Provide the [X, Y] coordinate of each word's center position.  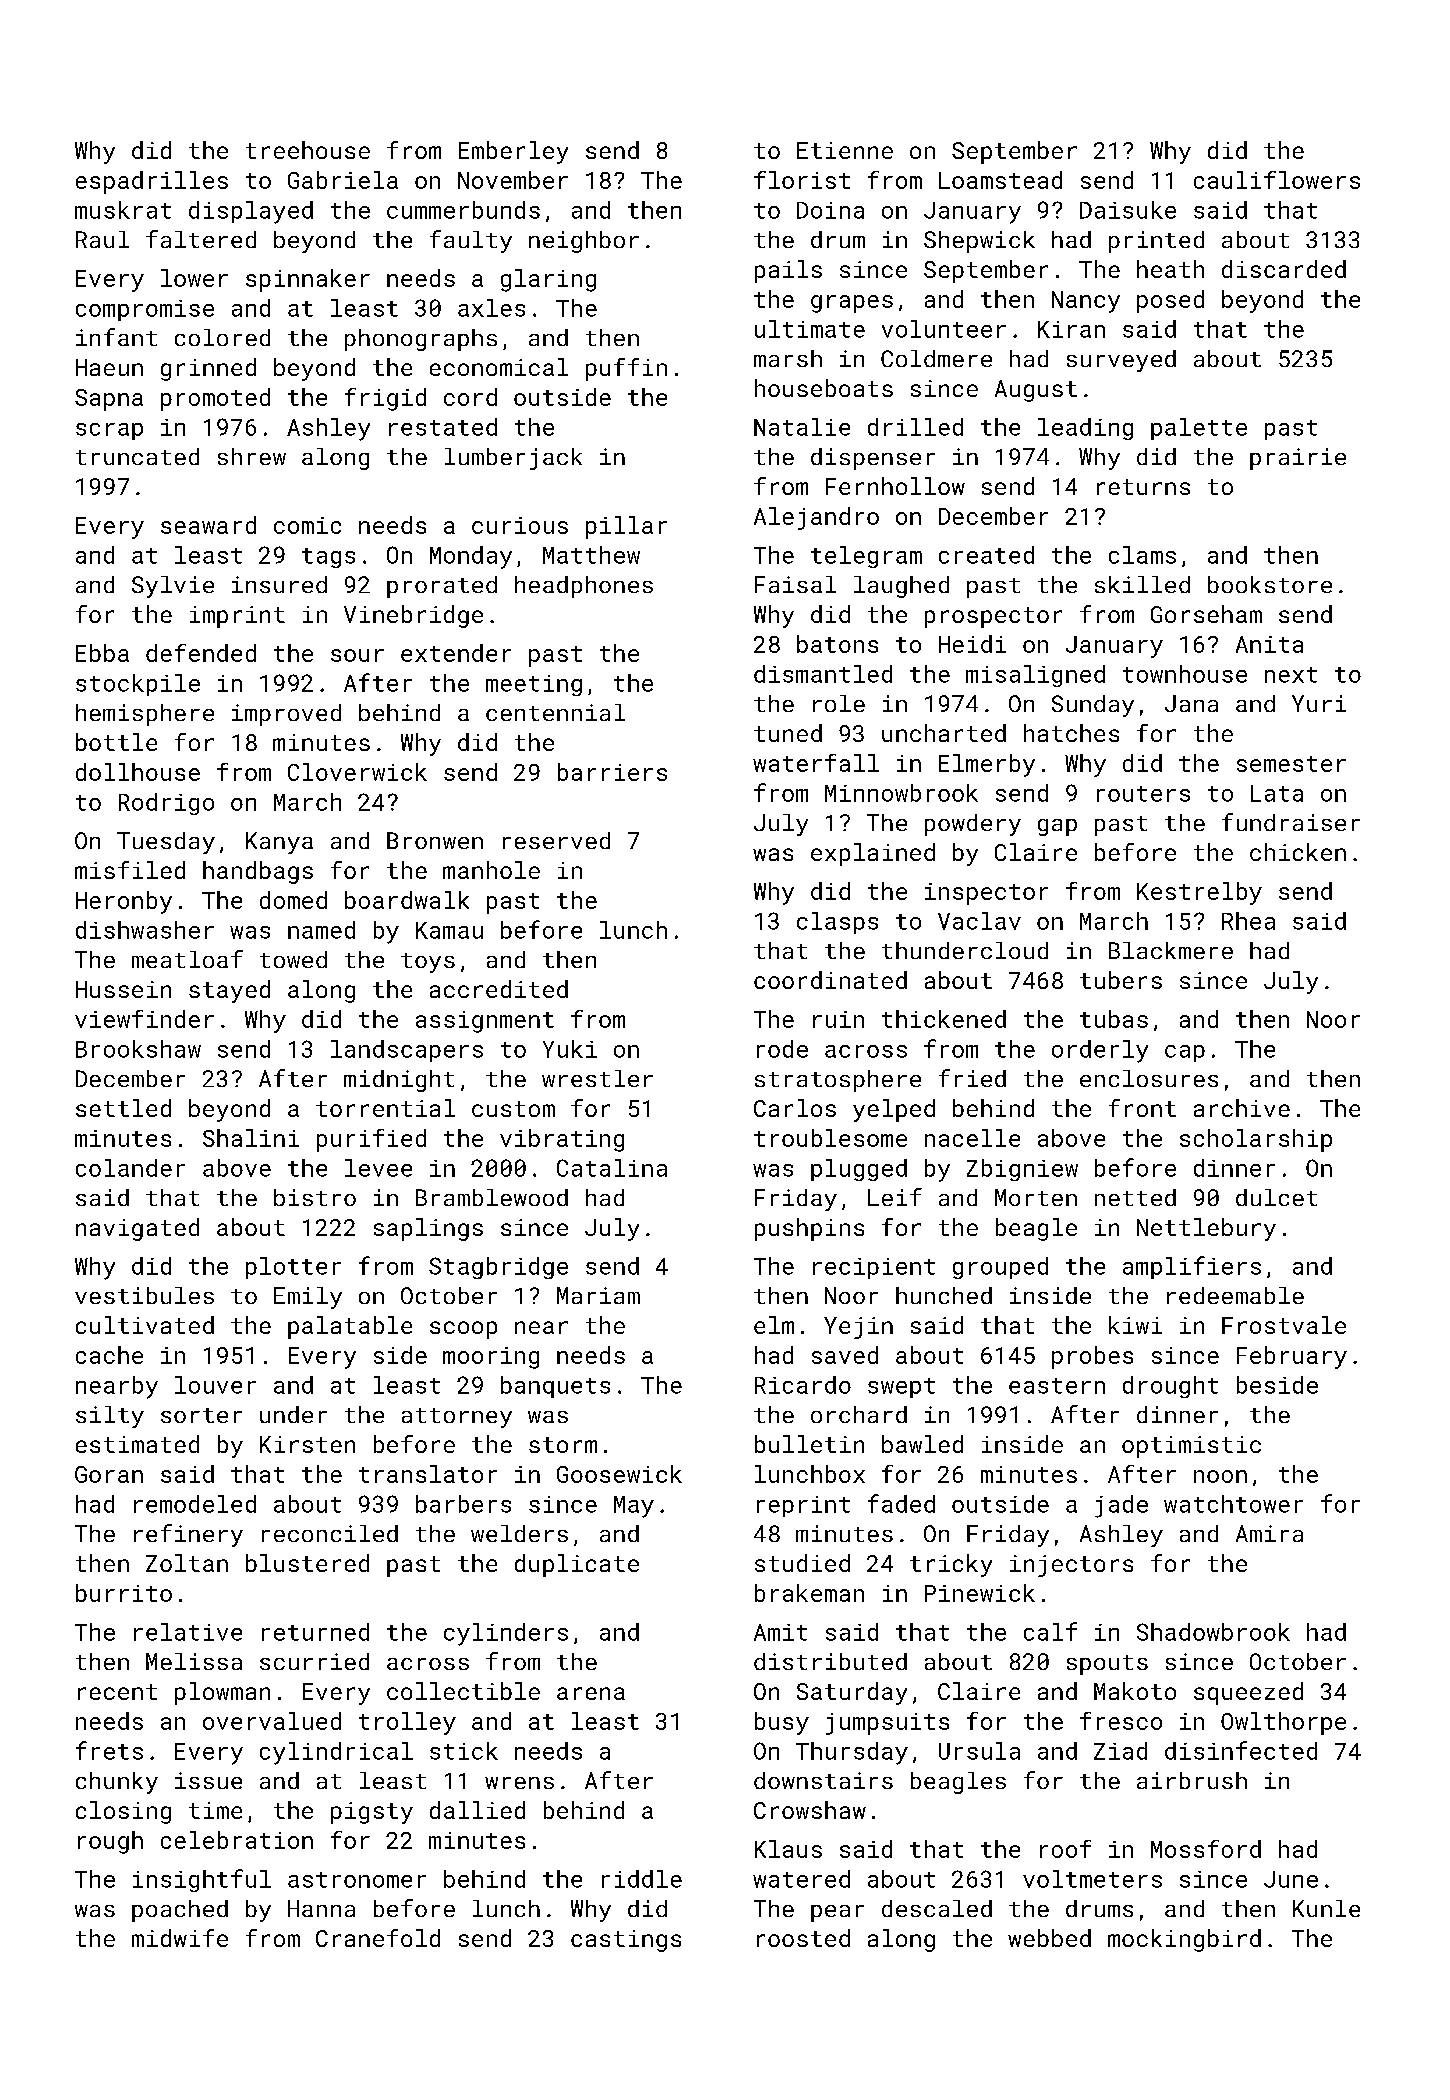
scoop [463, 1330]
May [634, 1507]
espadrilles [152, 182]
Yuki [570, 1049]
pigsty [372, 1813]
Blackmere [1171, 950]
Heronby [124, 902]
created [986, 555]
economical [499, 367]
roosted [803, 1938]
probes [1092, 1357]
